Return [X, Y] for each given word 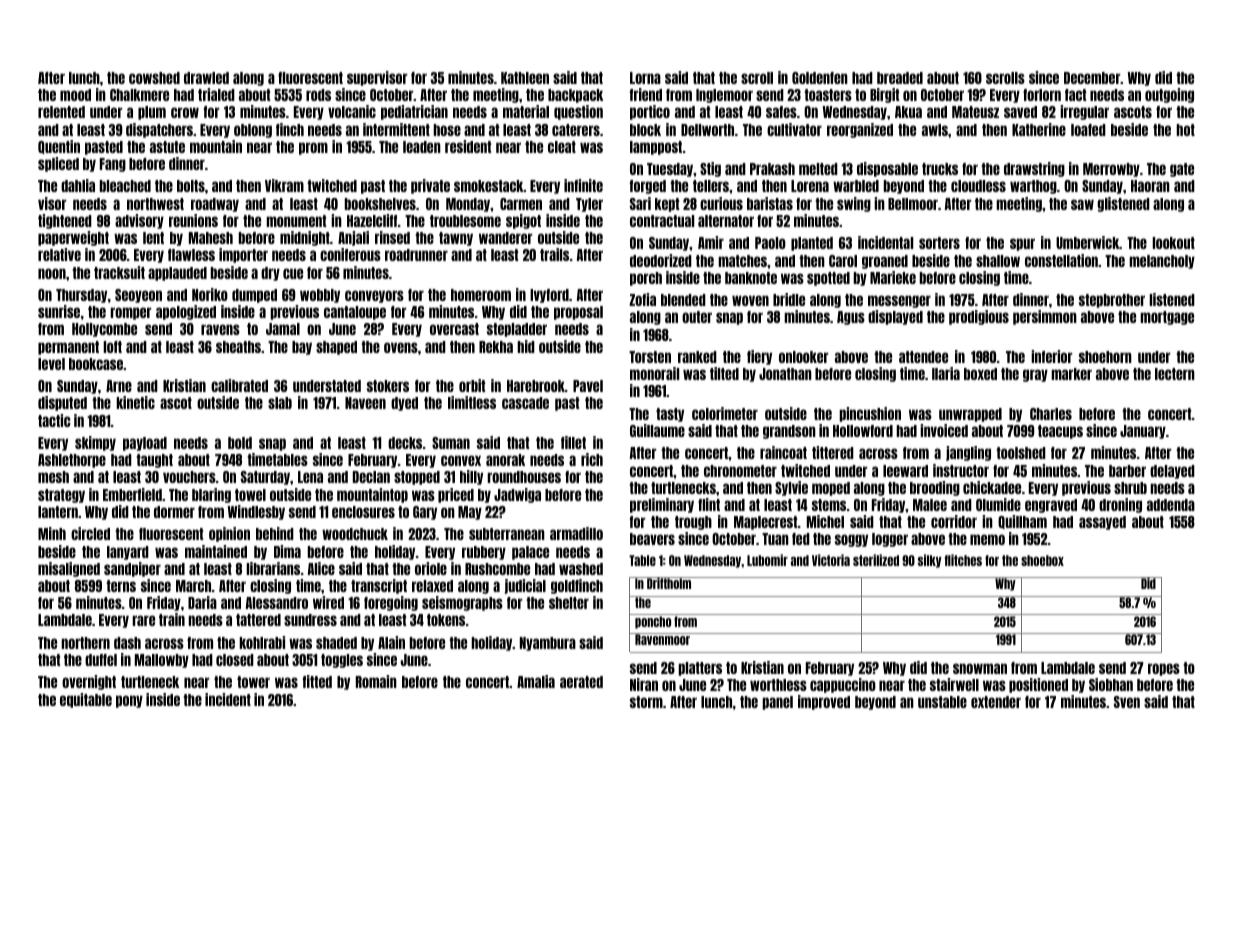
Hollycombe [104, 330]
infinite [583, 185]
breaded [900, 78]
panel [777, 703]
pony [129, 701]
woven [750, 300]
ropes [1164, 669]
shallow [998, 261]
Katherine [1039, 129]
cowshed [154, 78]
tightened [65, 221]
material [526, 111]
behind [275, 533]
